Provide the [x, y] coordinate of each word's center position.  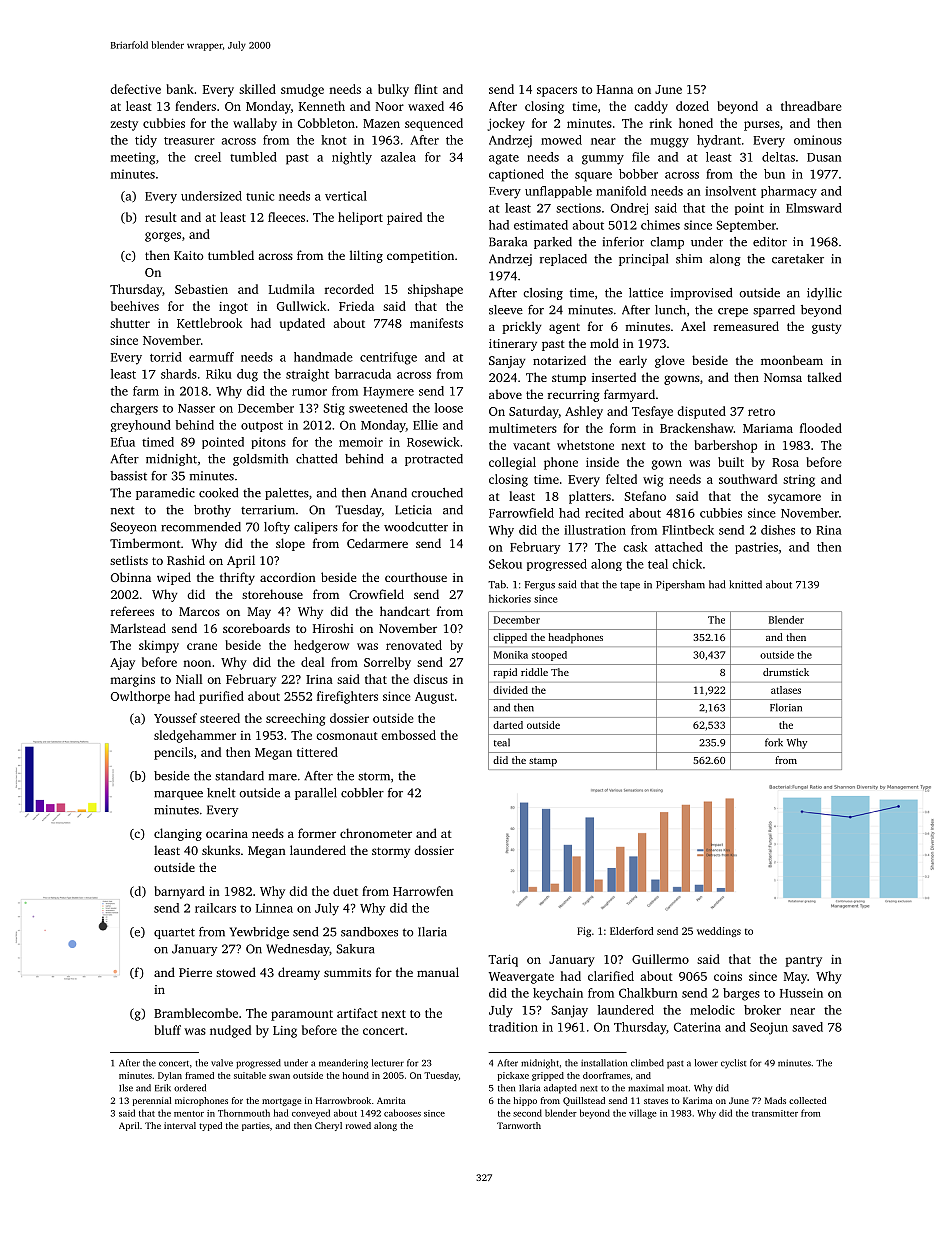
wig [653, 481]
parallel [316, 794]
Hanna [615, 89]
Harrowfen [423, 891]
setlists [129, 560]
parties [256, 1126]
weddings [719, 932]
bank [180, 89]
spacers [557, 92]
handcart [405, 611]
